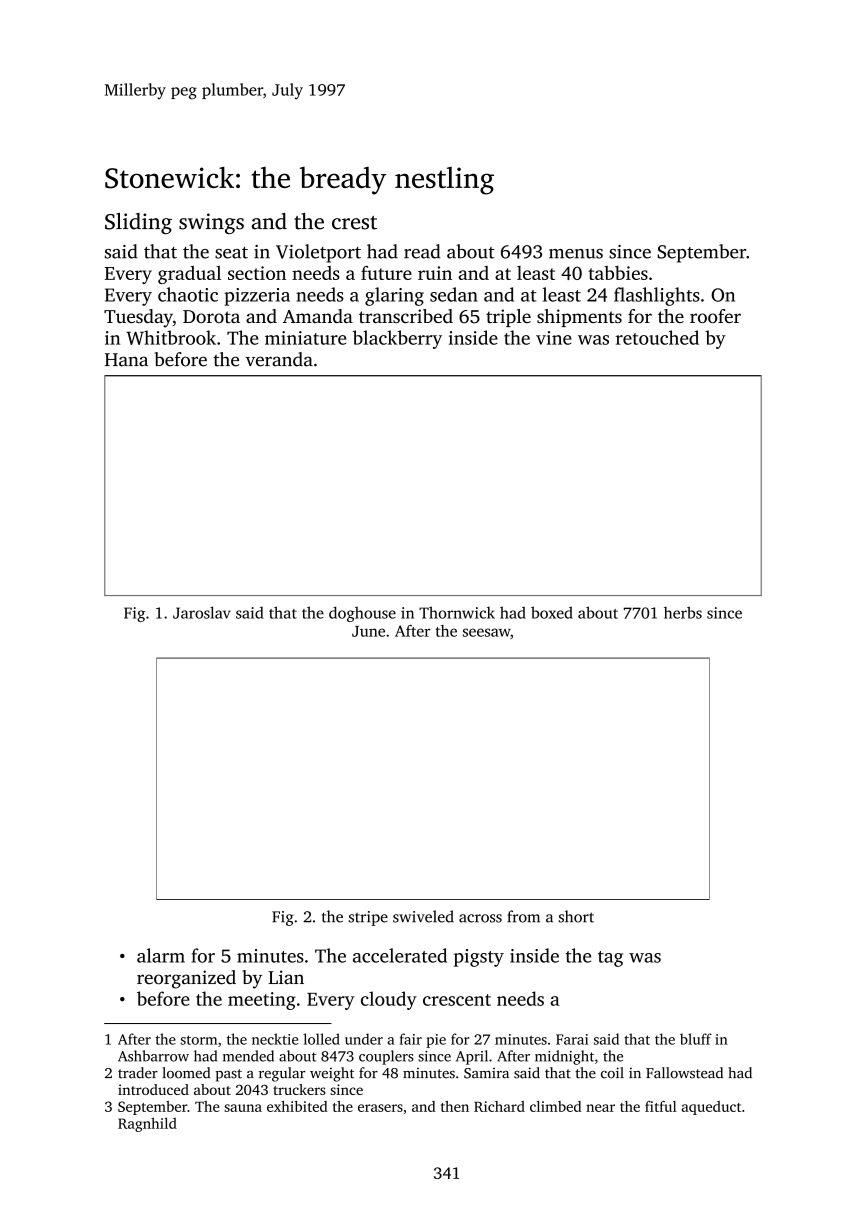  I want to click on Jaroslav, so click(202, 612).
